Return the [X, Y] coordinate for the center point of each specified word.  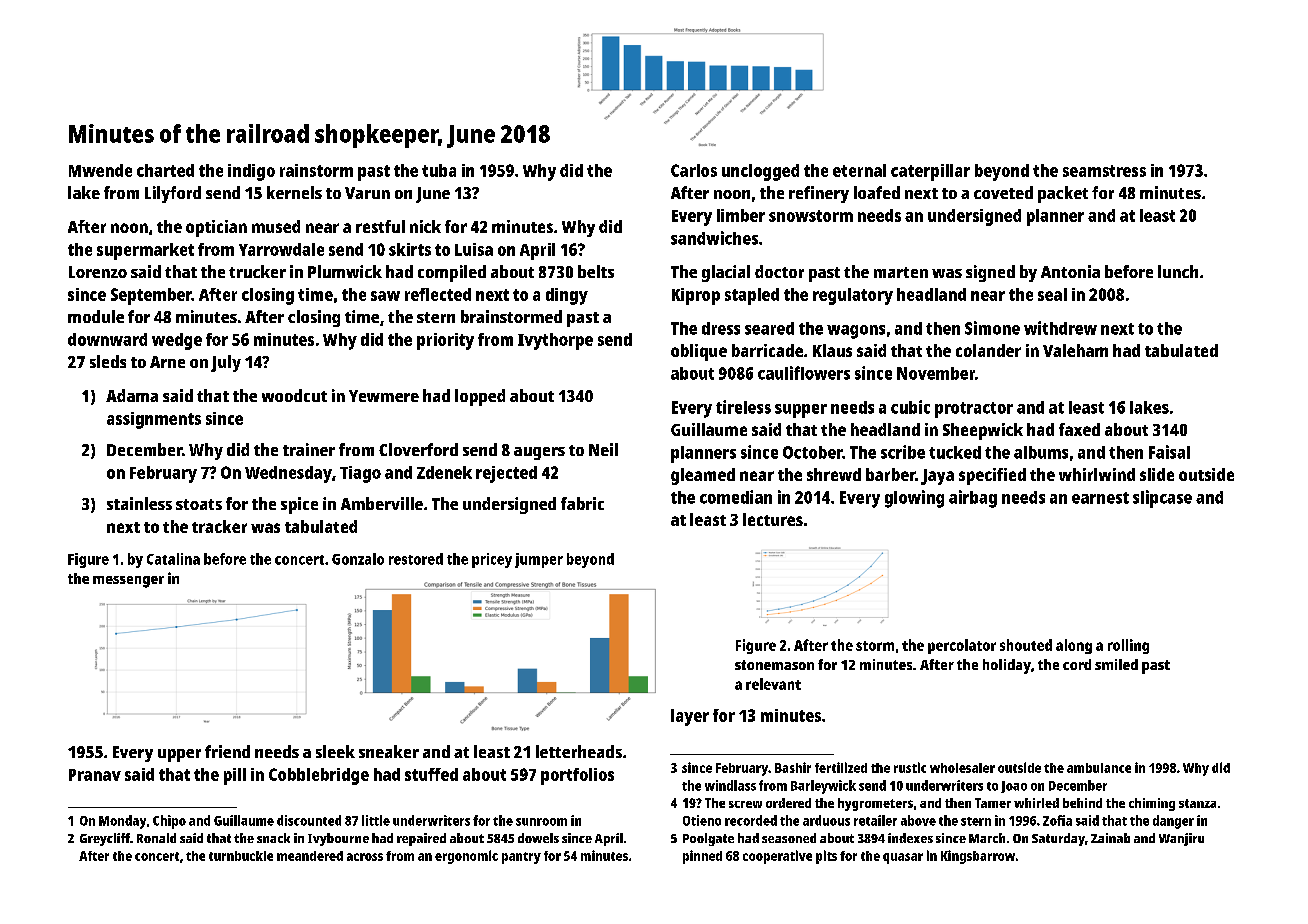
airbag [973, 499]
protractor [974, 410]
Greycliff [105, 839]
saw [385, 296]
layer [690, 717]
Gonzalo [358, 559]
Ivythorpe [555, 341]
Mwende [100, 170]
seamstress [1104, 171]
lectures [773, 519]
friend [227, 751]
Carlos [694, 170]
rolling [1128, 646]
